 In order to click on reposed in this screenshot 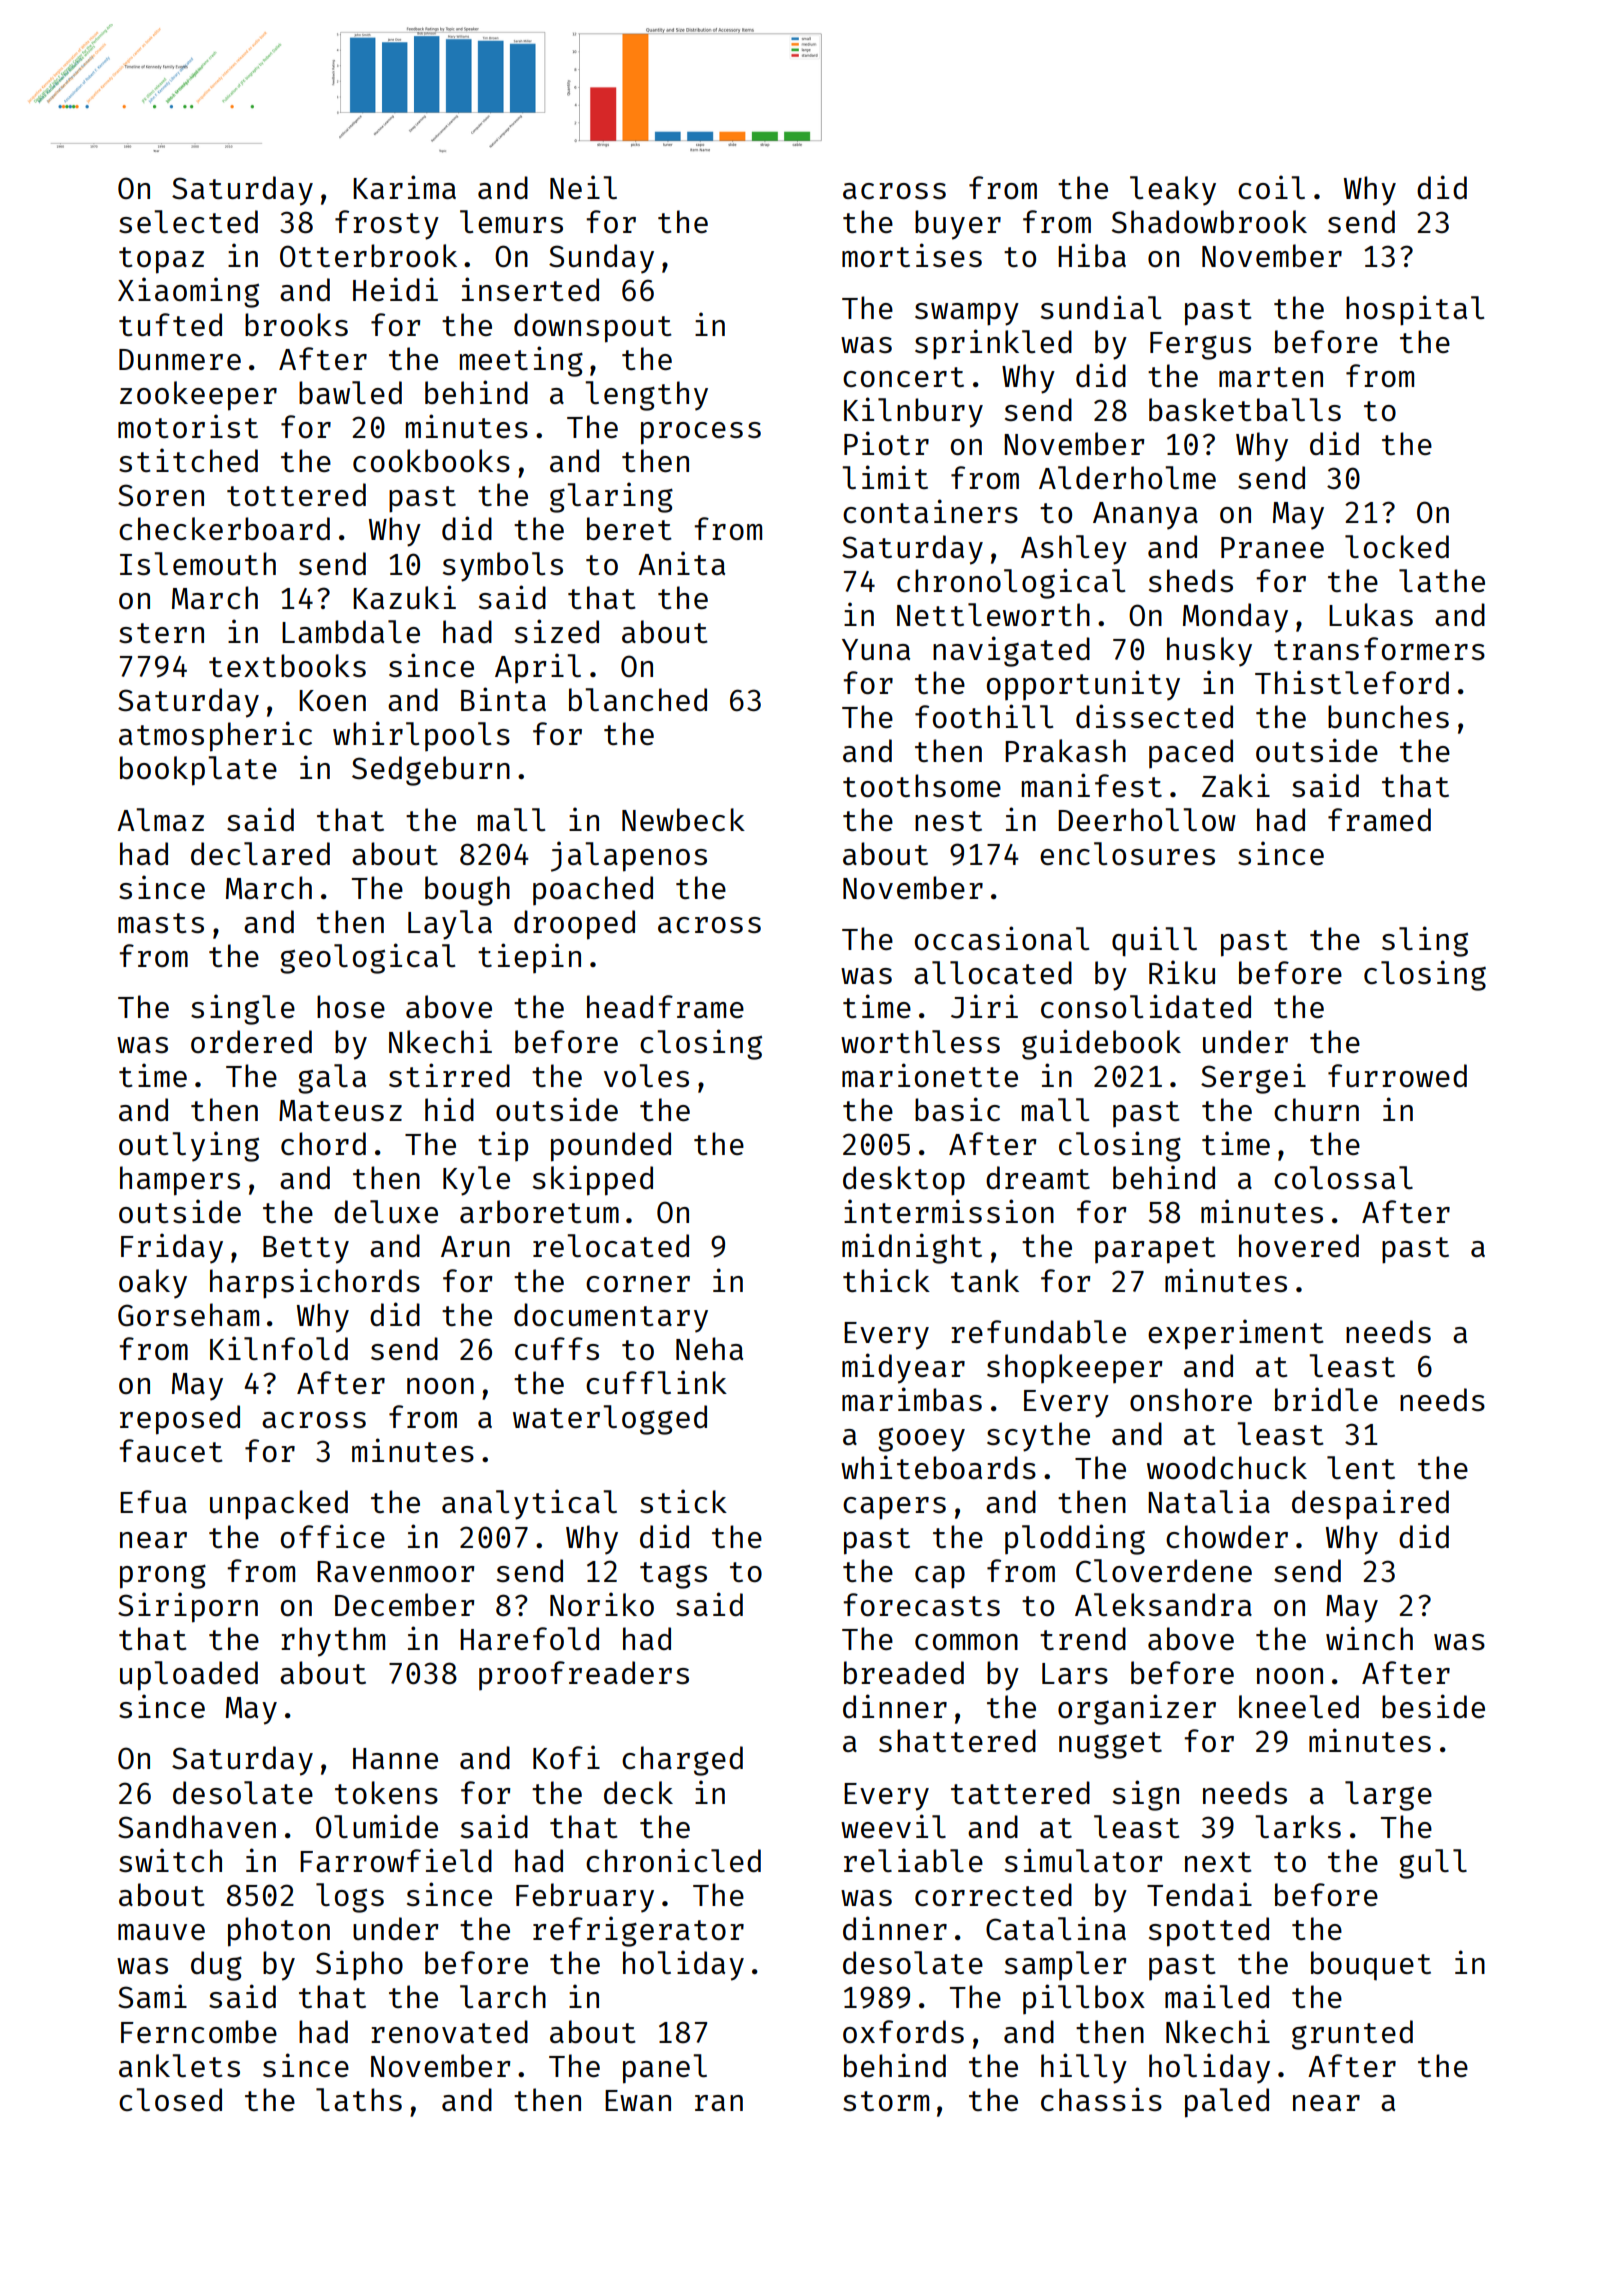, I will do `click(180, 1420)`.
